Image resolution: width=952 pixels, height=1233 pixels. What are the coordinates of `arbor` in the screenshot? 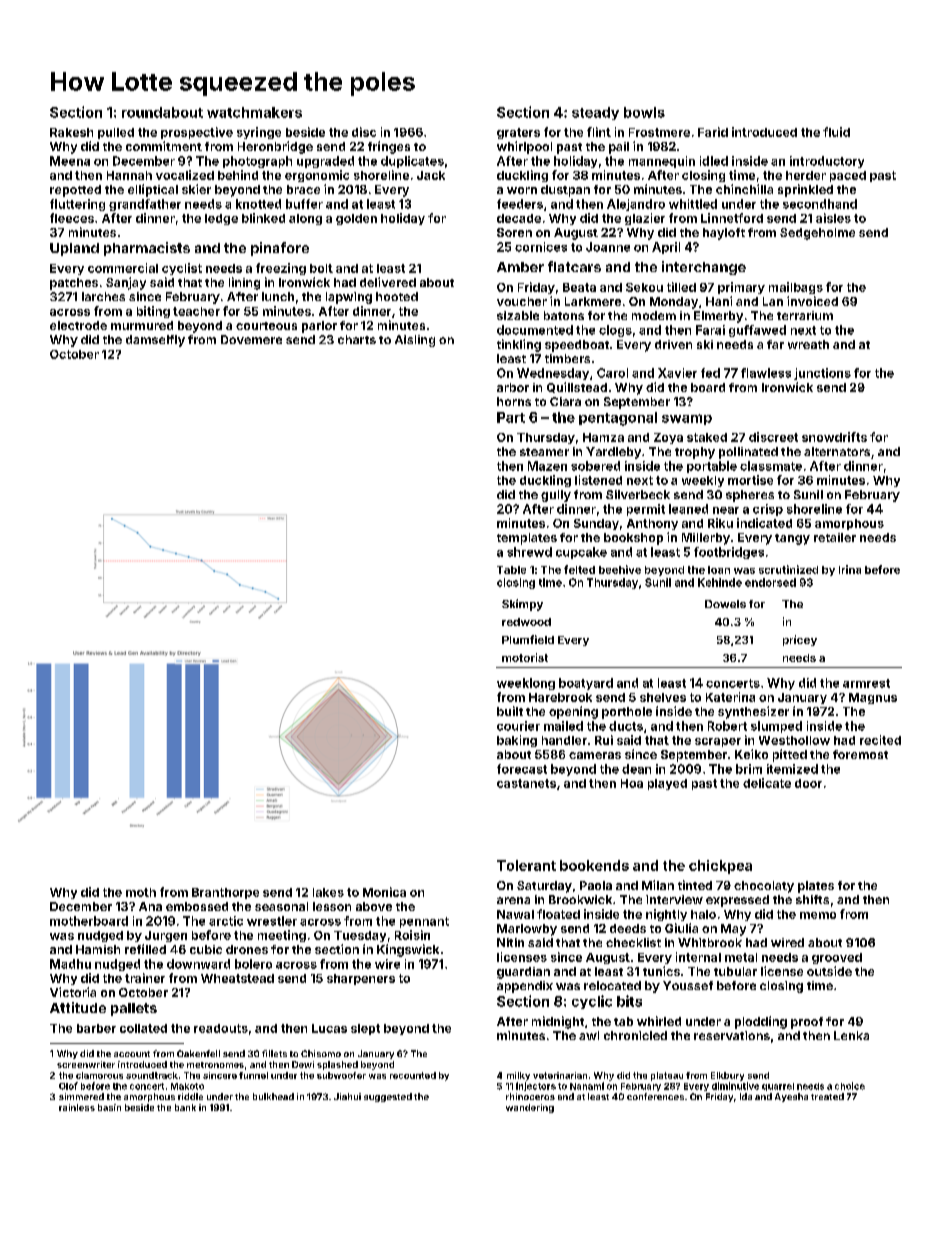 It's located at (513, 387).
